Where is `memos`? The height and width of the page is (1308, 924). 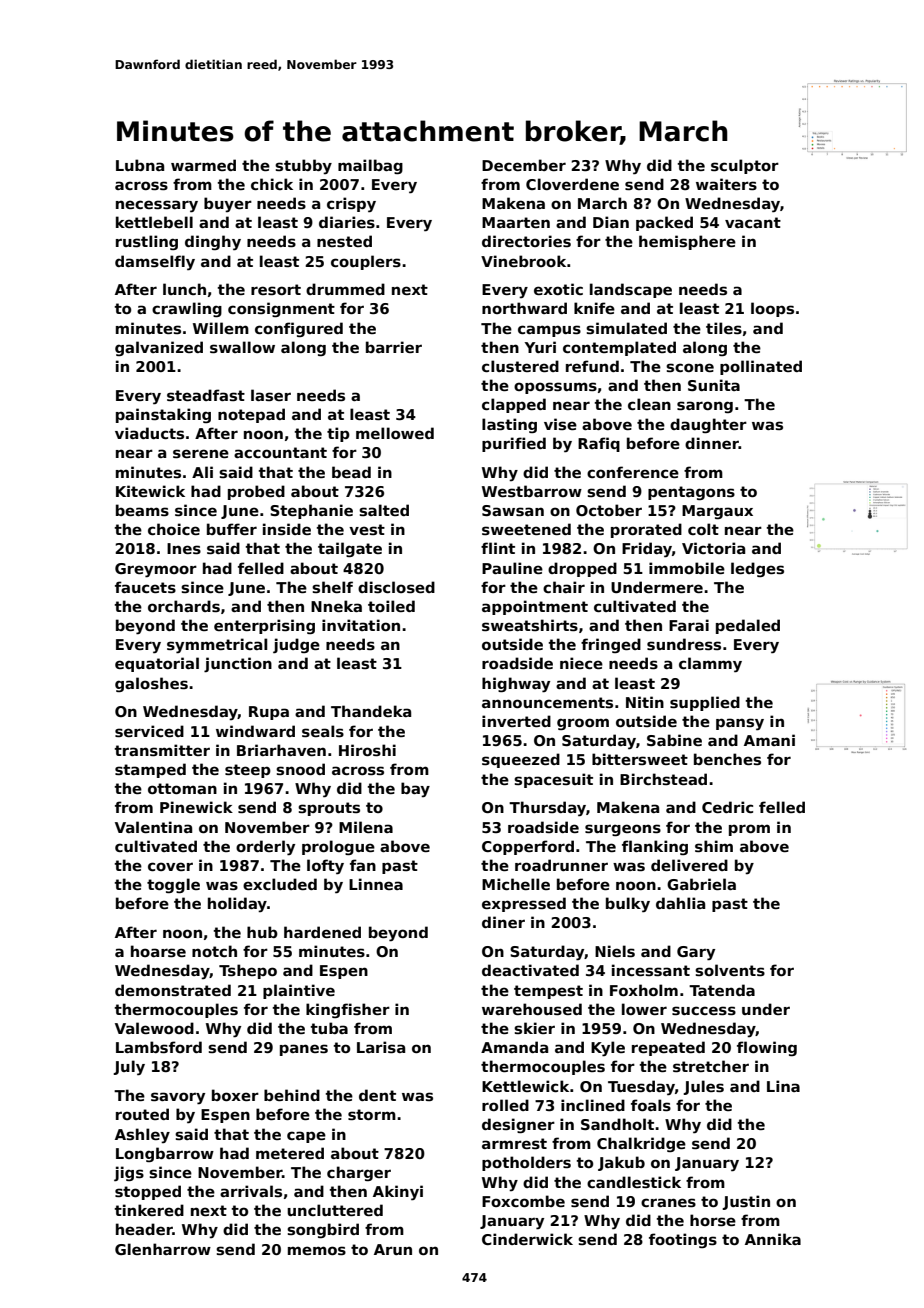
memos is located at coordinates (317, 1251).
